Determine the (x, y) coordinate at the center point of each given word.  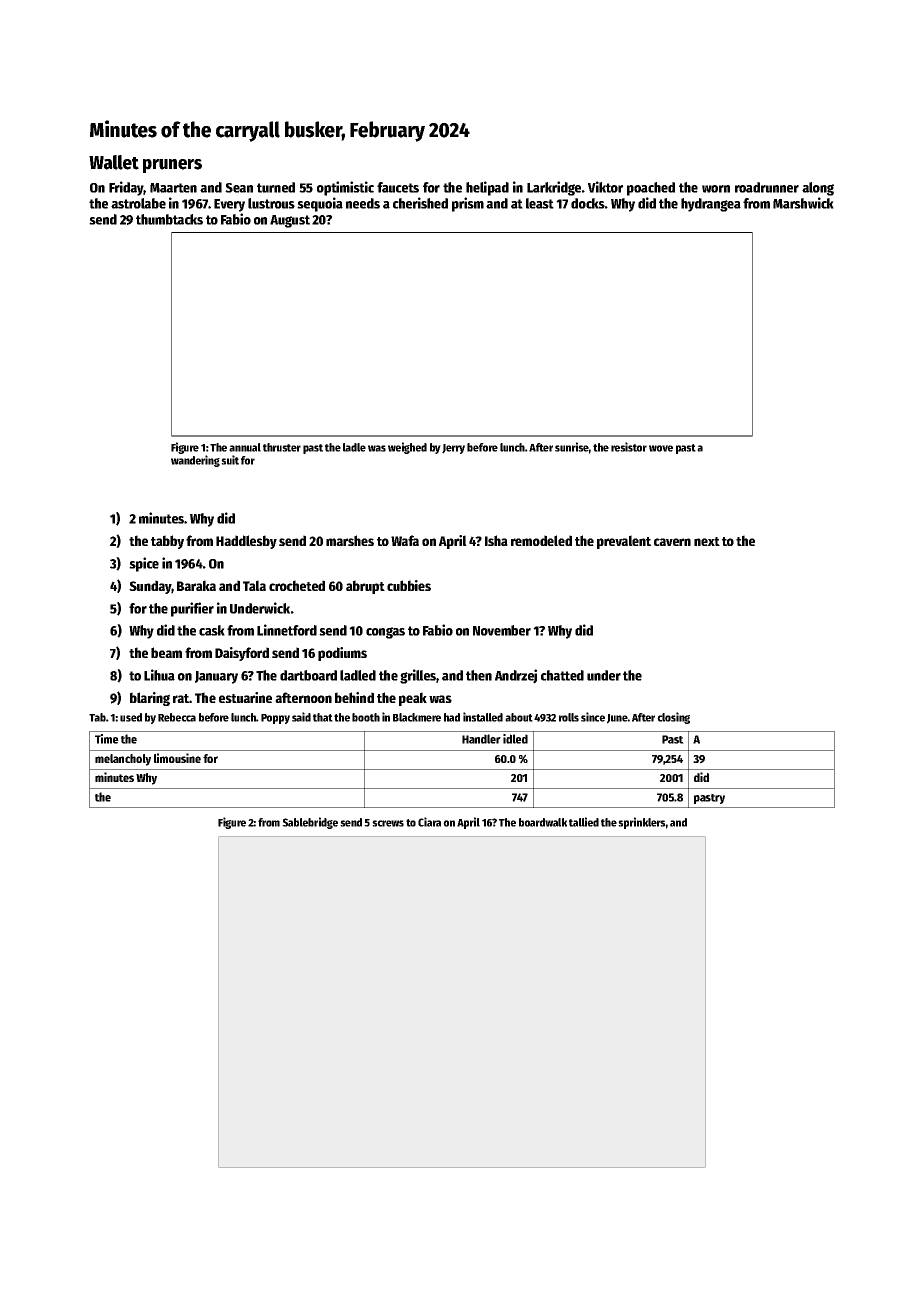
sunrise (572, 447)
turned (276, 187)
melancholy (123, 760)
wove (661, 448)
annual (245, 447)
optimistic (345, 188)
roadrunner (767, 187)
